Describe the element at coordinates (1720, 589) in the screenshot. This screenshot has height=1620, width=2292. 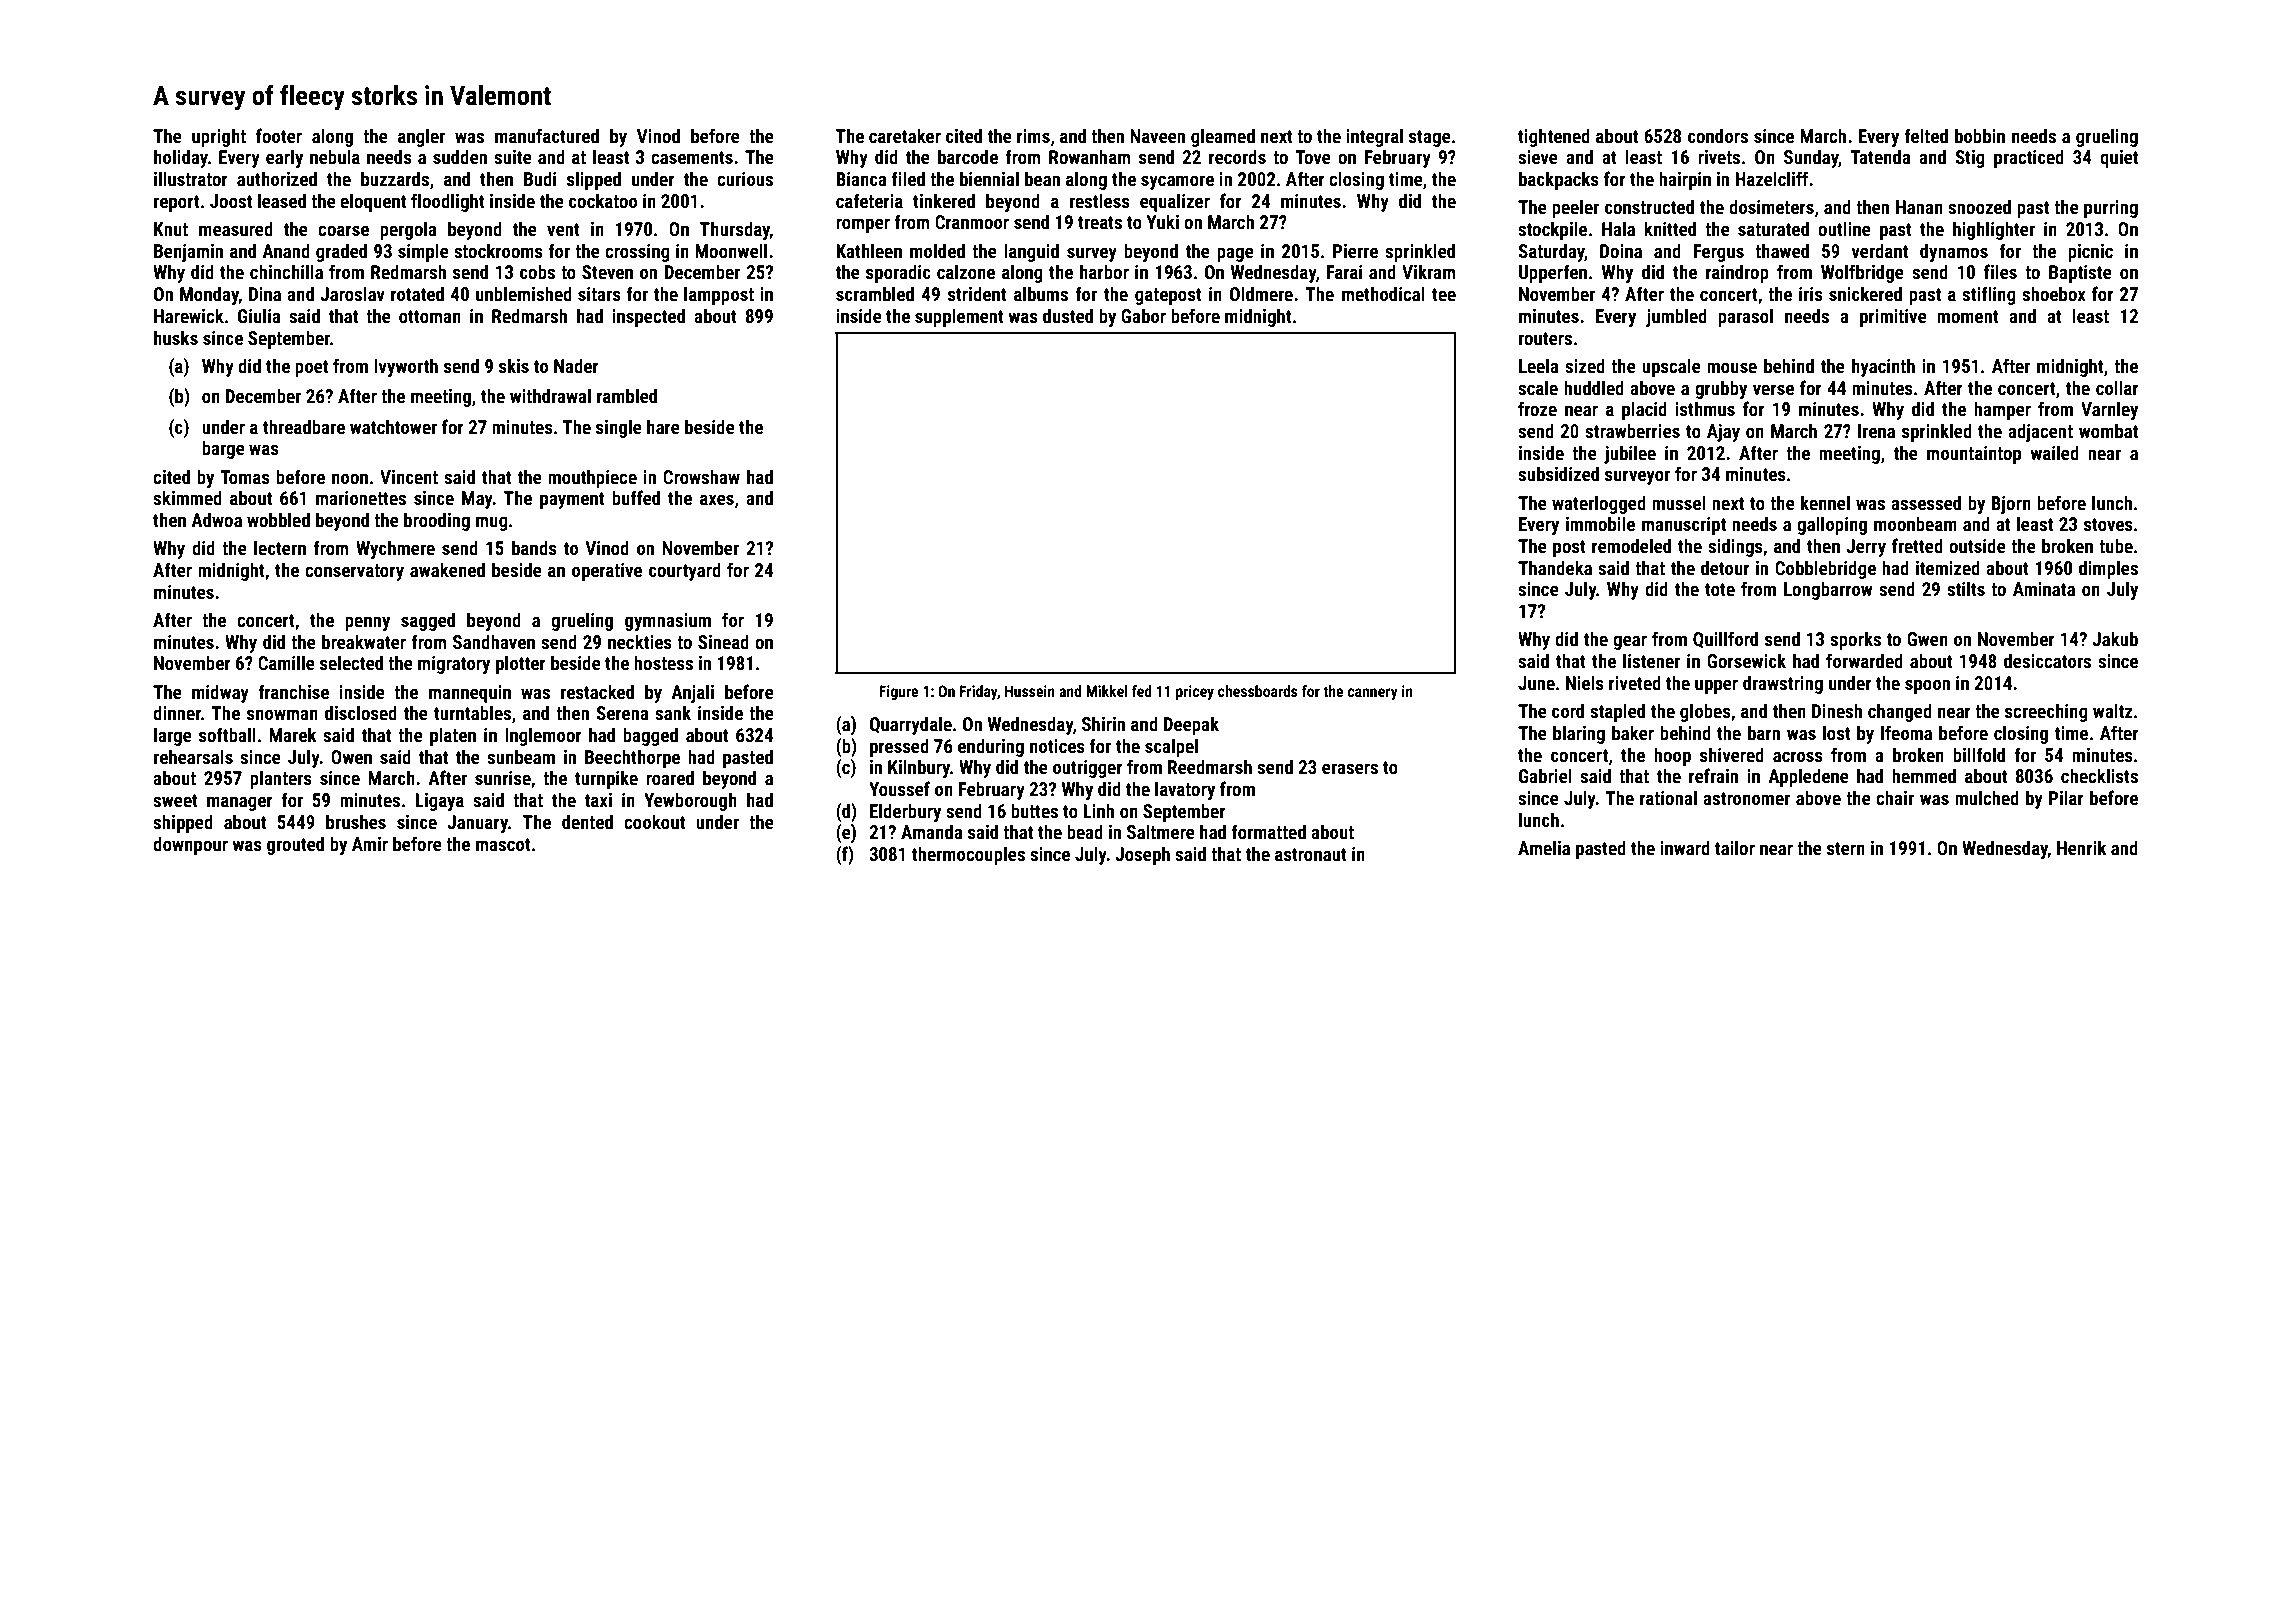
I see `tote` at that location.
